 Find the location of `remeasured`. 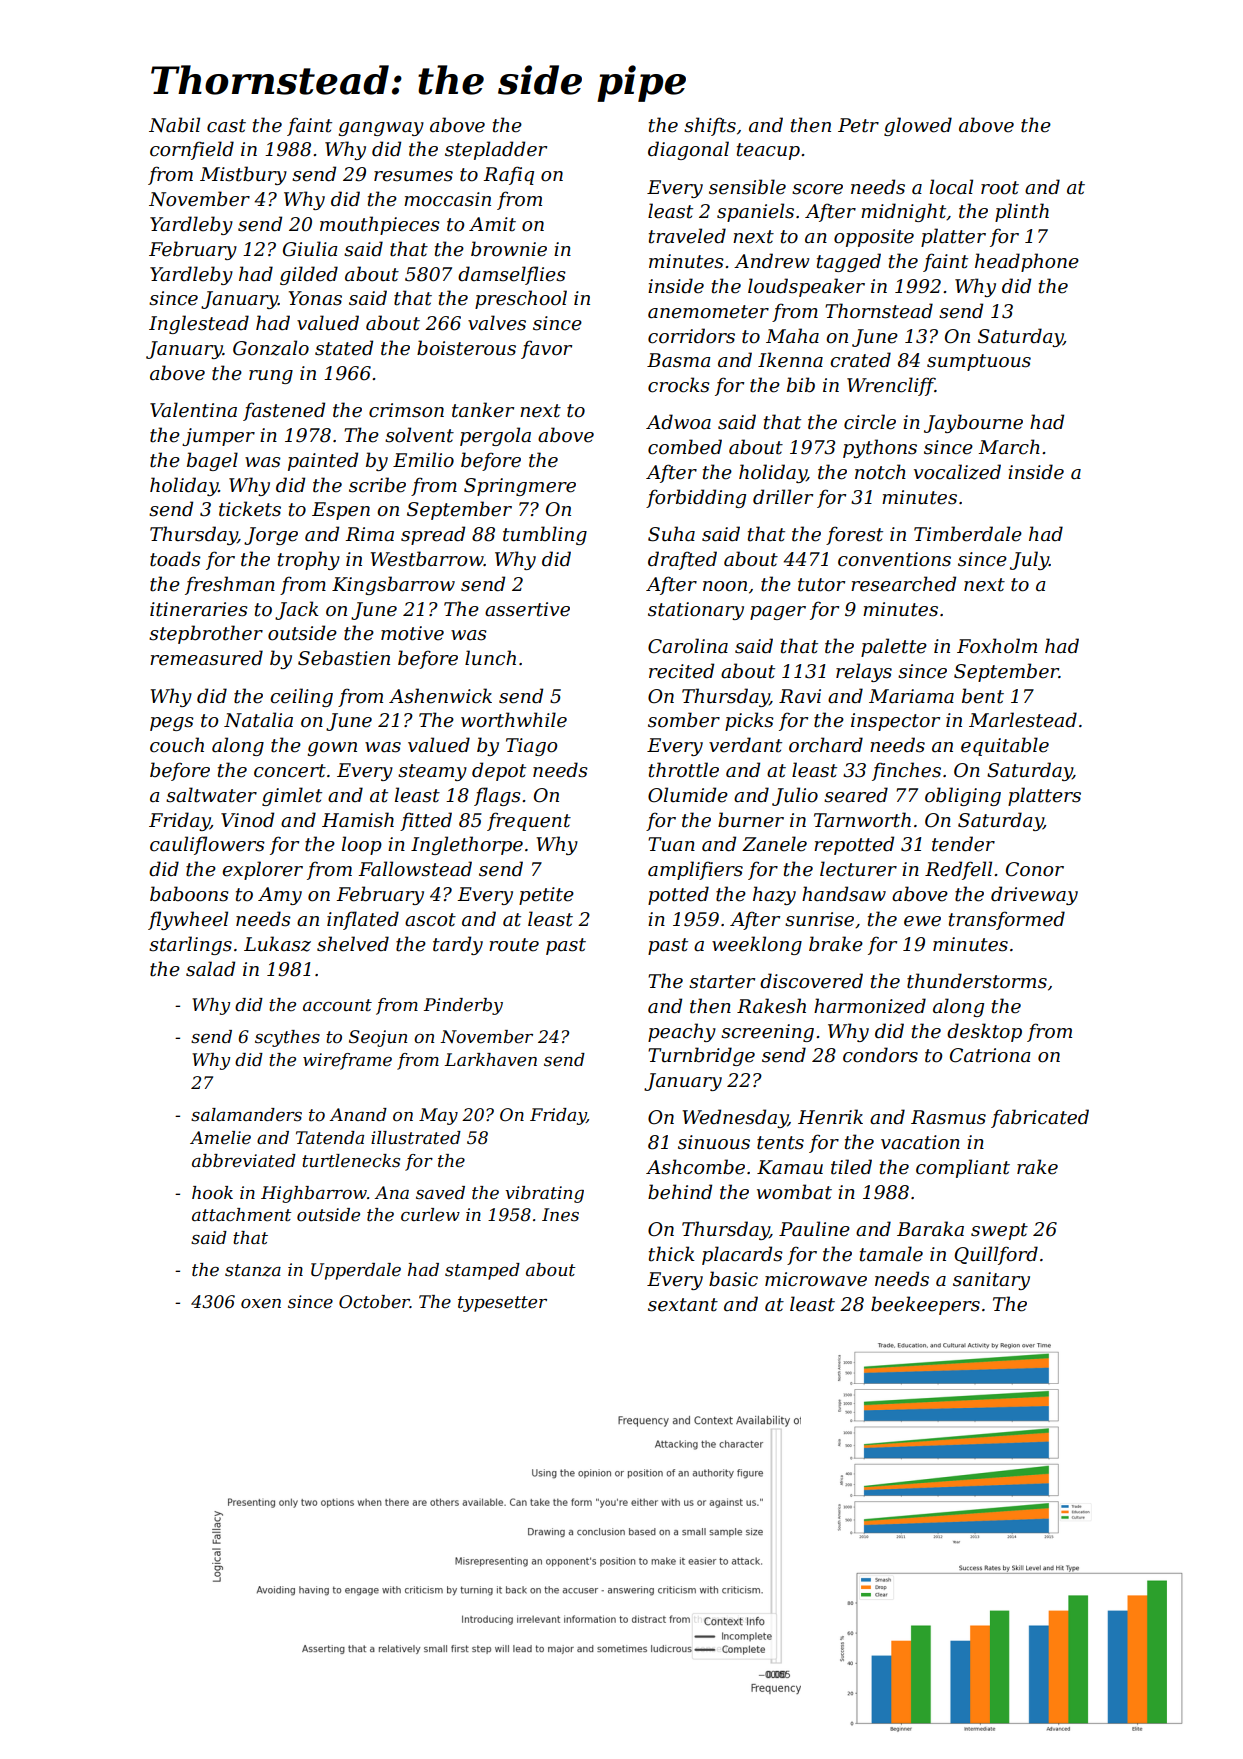

remeasured is located at coordinates (206, 658).
